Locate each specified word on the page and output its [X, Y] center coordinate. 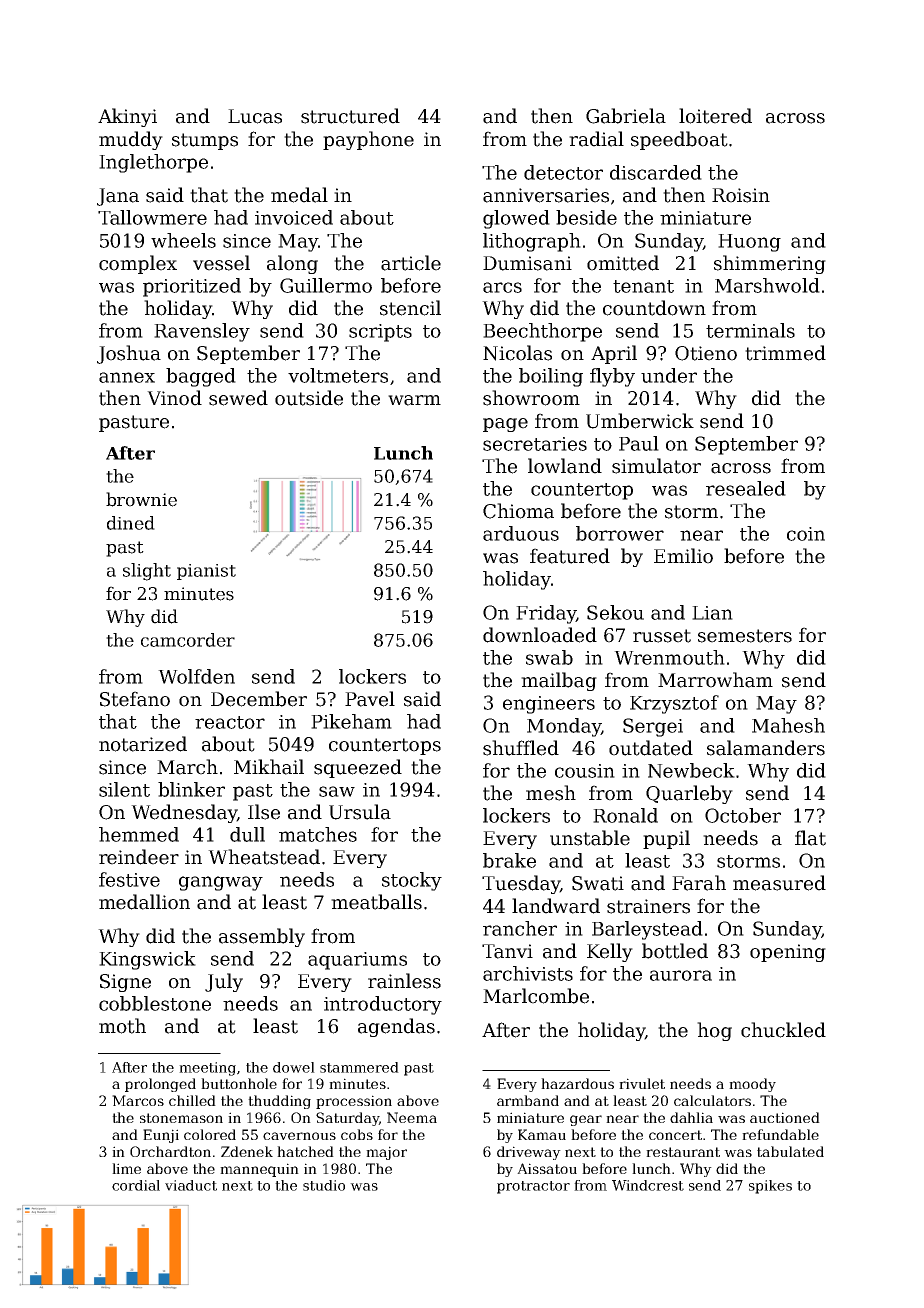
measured [779, 883]
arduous [521, 533]
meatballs [376, 902]
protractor [533, 1187]
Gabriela [626, 116]
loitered [715, 116]
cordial [136, 1185]
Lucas [255, 116]
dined [131, 523]
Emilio [683, 556]
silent [124, 789]
